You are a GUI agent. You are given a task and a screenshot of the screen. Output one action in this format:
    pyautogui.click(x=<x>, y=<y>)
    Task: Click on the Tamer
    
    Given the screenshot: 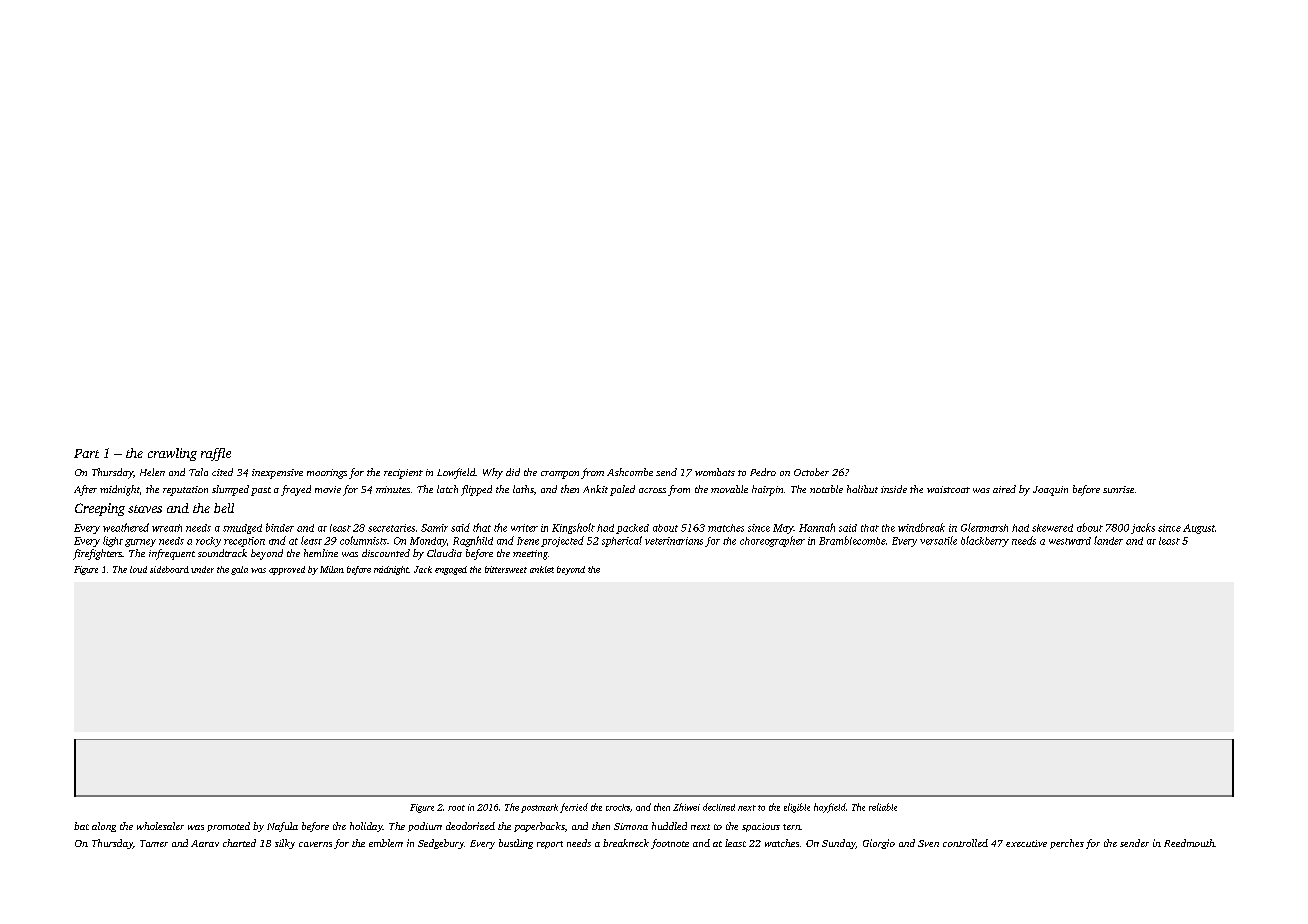 What is the action you would take?
    pyautogui.click(x=154, y=843)
